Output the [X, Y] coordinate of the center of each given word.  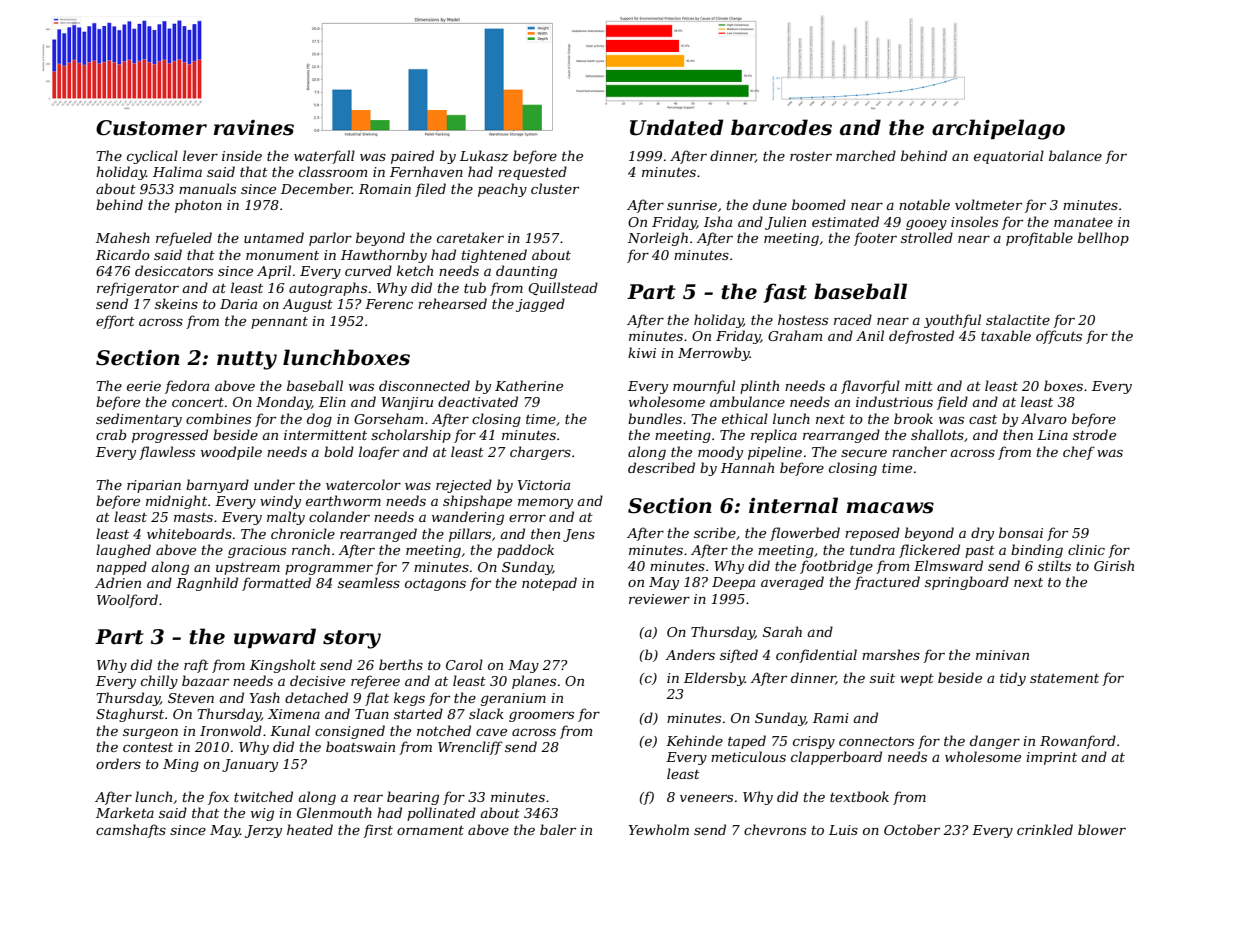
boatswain [360, 746]
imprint [1051, 758]
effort [115, 322]
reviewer [659, 599]
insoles [974, 221]
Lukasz [484, 156]
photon [198, 206]
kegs [409, 699]
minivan [1002, 655]
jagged [540, 305]
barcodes [781, 127]
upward [275, 638]
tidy [1013, 679]
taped [747, 742]
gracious [257, 551]
